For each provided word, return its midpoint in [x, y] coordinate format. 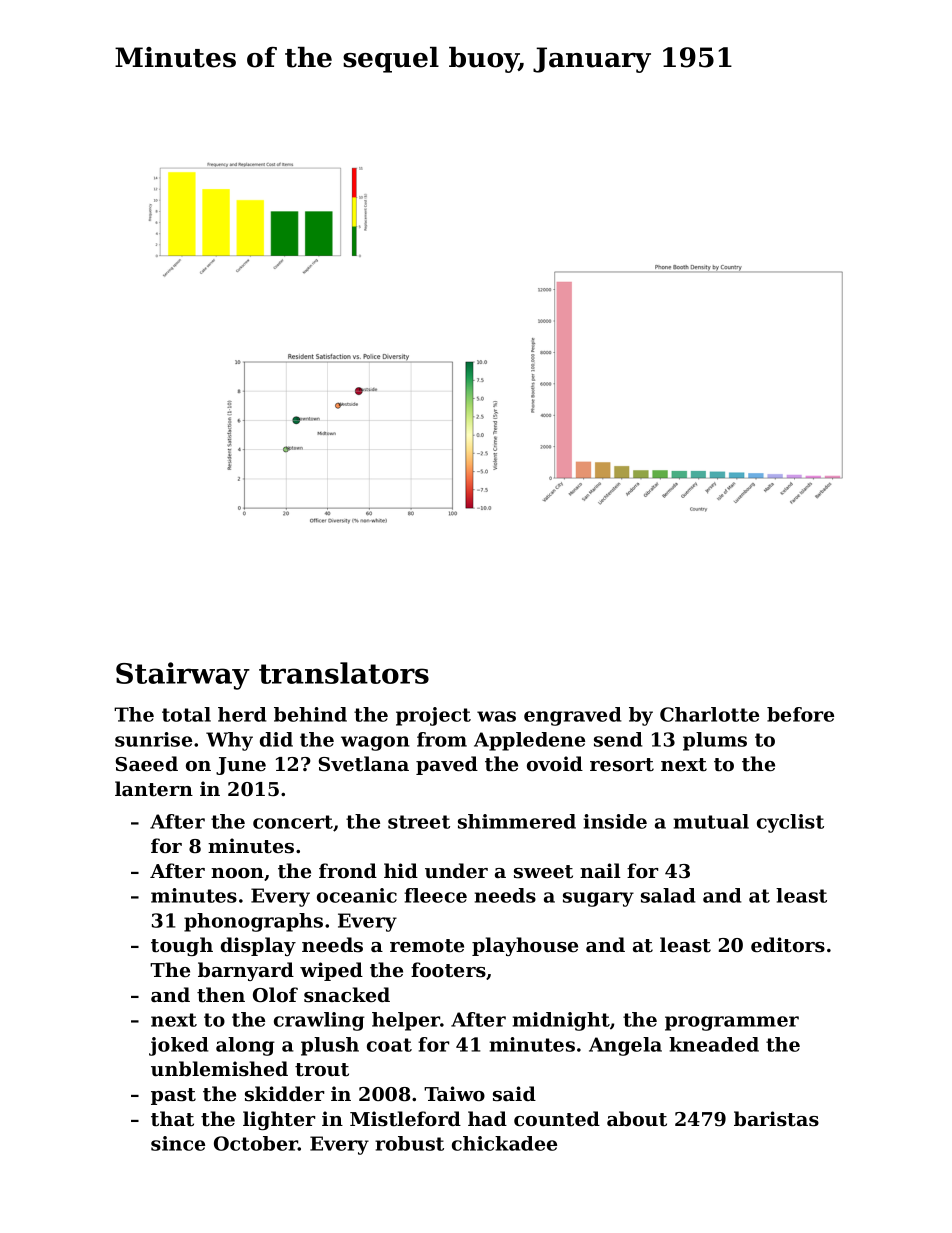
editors [788, 945]
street [419, 822]
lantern [154, 789]
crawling [319, 1021]
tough [182, 946]
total [186, 714]
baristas [776, 1119]
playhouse [525, 946]
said [514, 1093]
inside [615, 821]
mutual [711, 821]
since [178, 1143]
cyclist [790, 823]
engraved [572, 716]
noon [237, 873]
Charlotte [709, 714]
